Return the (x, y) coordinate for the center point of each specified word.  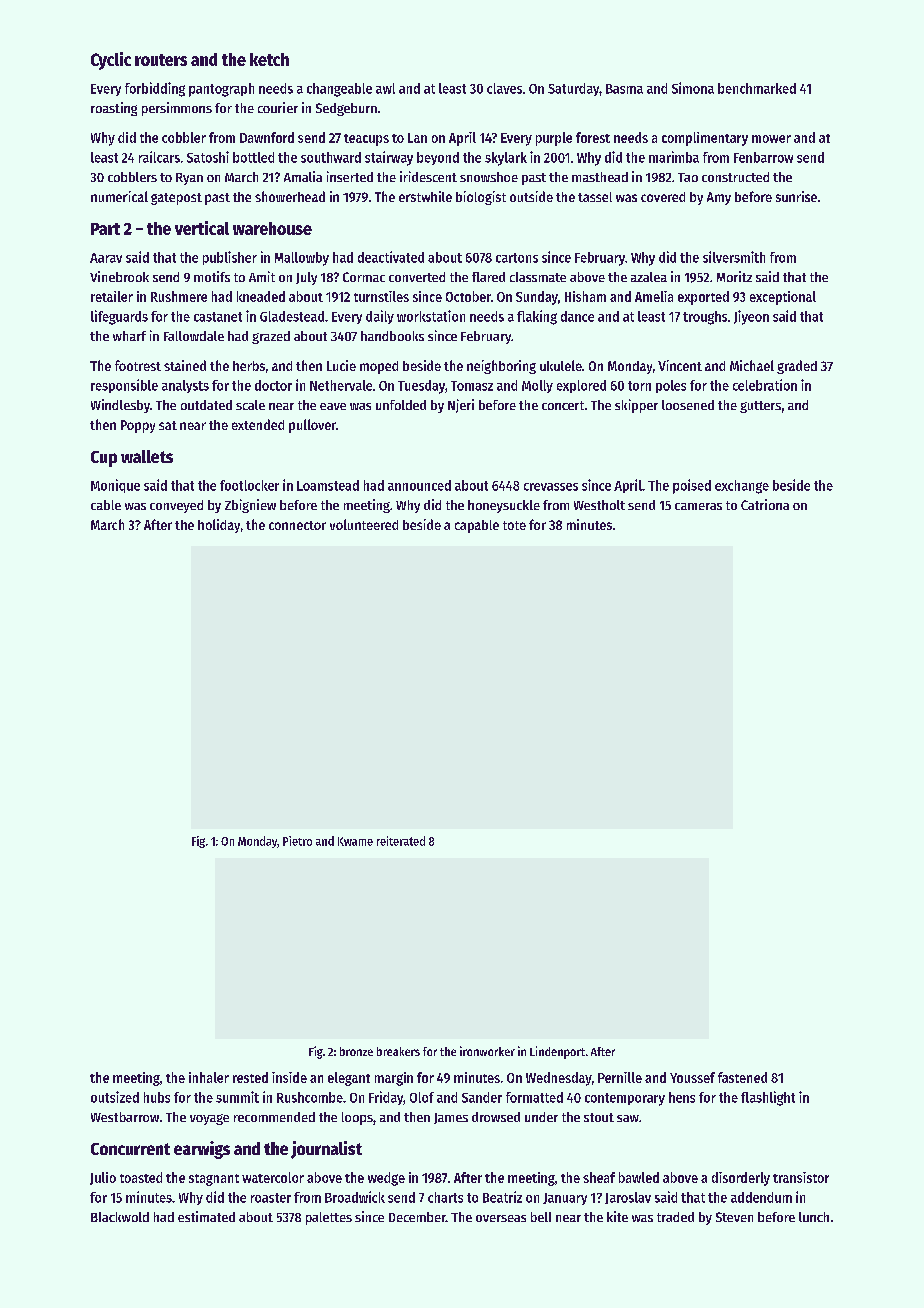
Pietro (297, 841)
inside (289, 1077)
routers (161, 60)
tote (514, 525)
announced (419, 485)
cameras (698, 506)
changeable (339, 90)
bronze (356, 1051)
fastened (742, 1077)
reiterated (401, 841)
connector (297, 525)
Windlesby (120, 406)
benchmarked (757, 88)
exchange (742, 487)
